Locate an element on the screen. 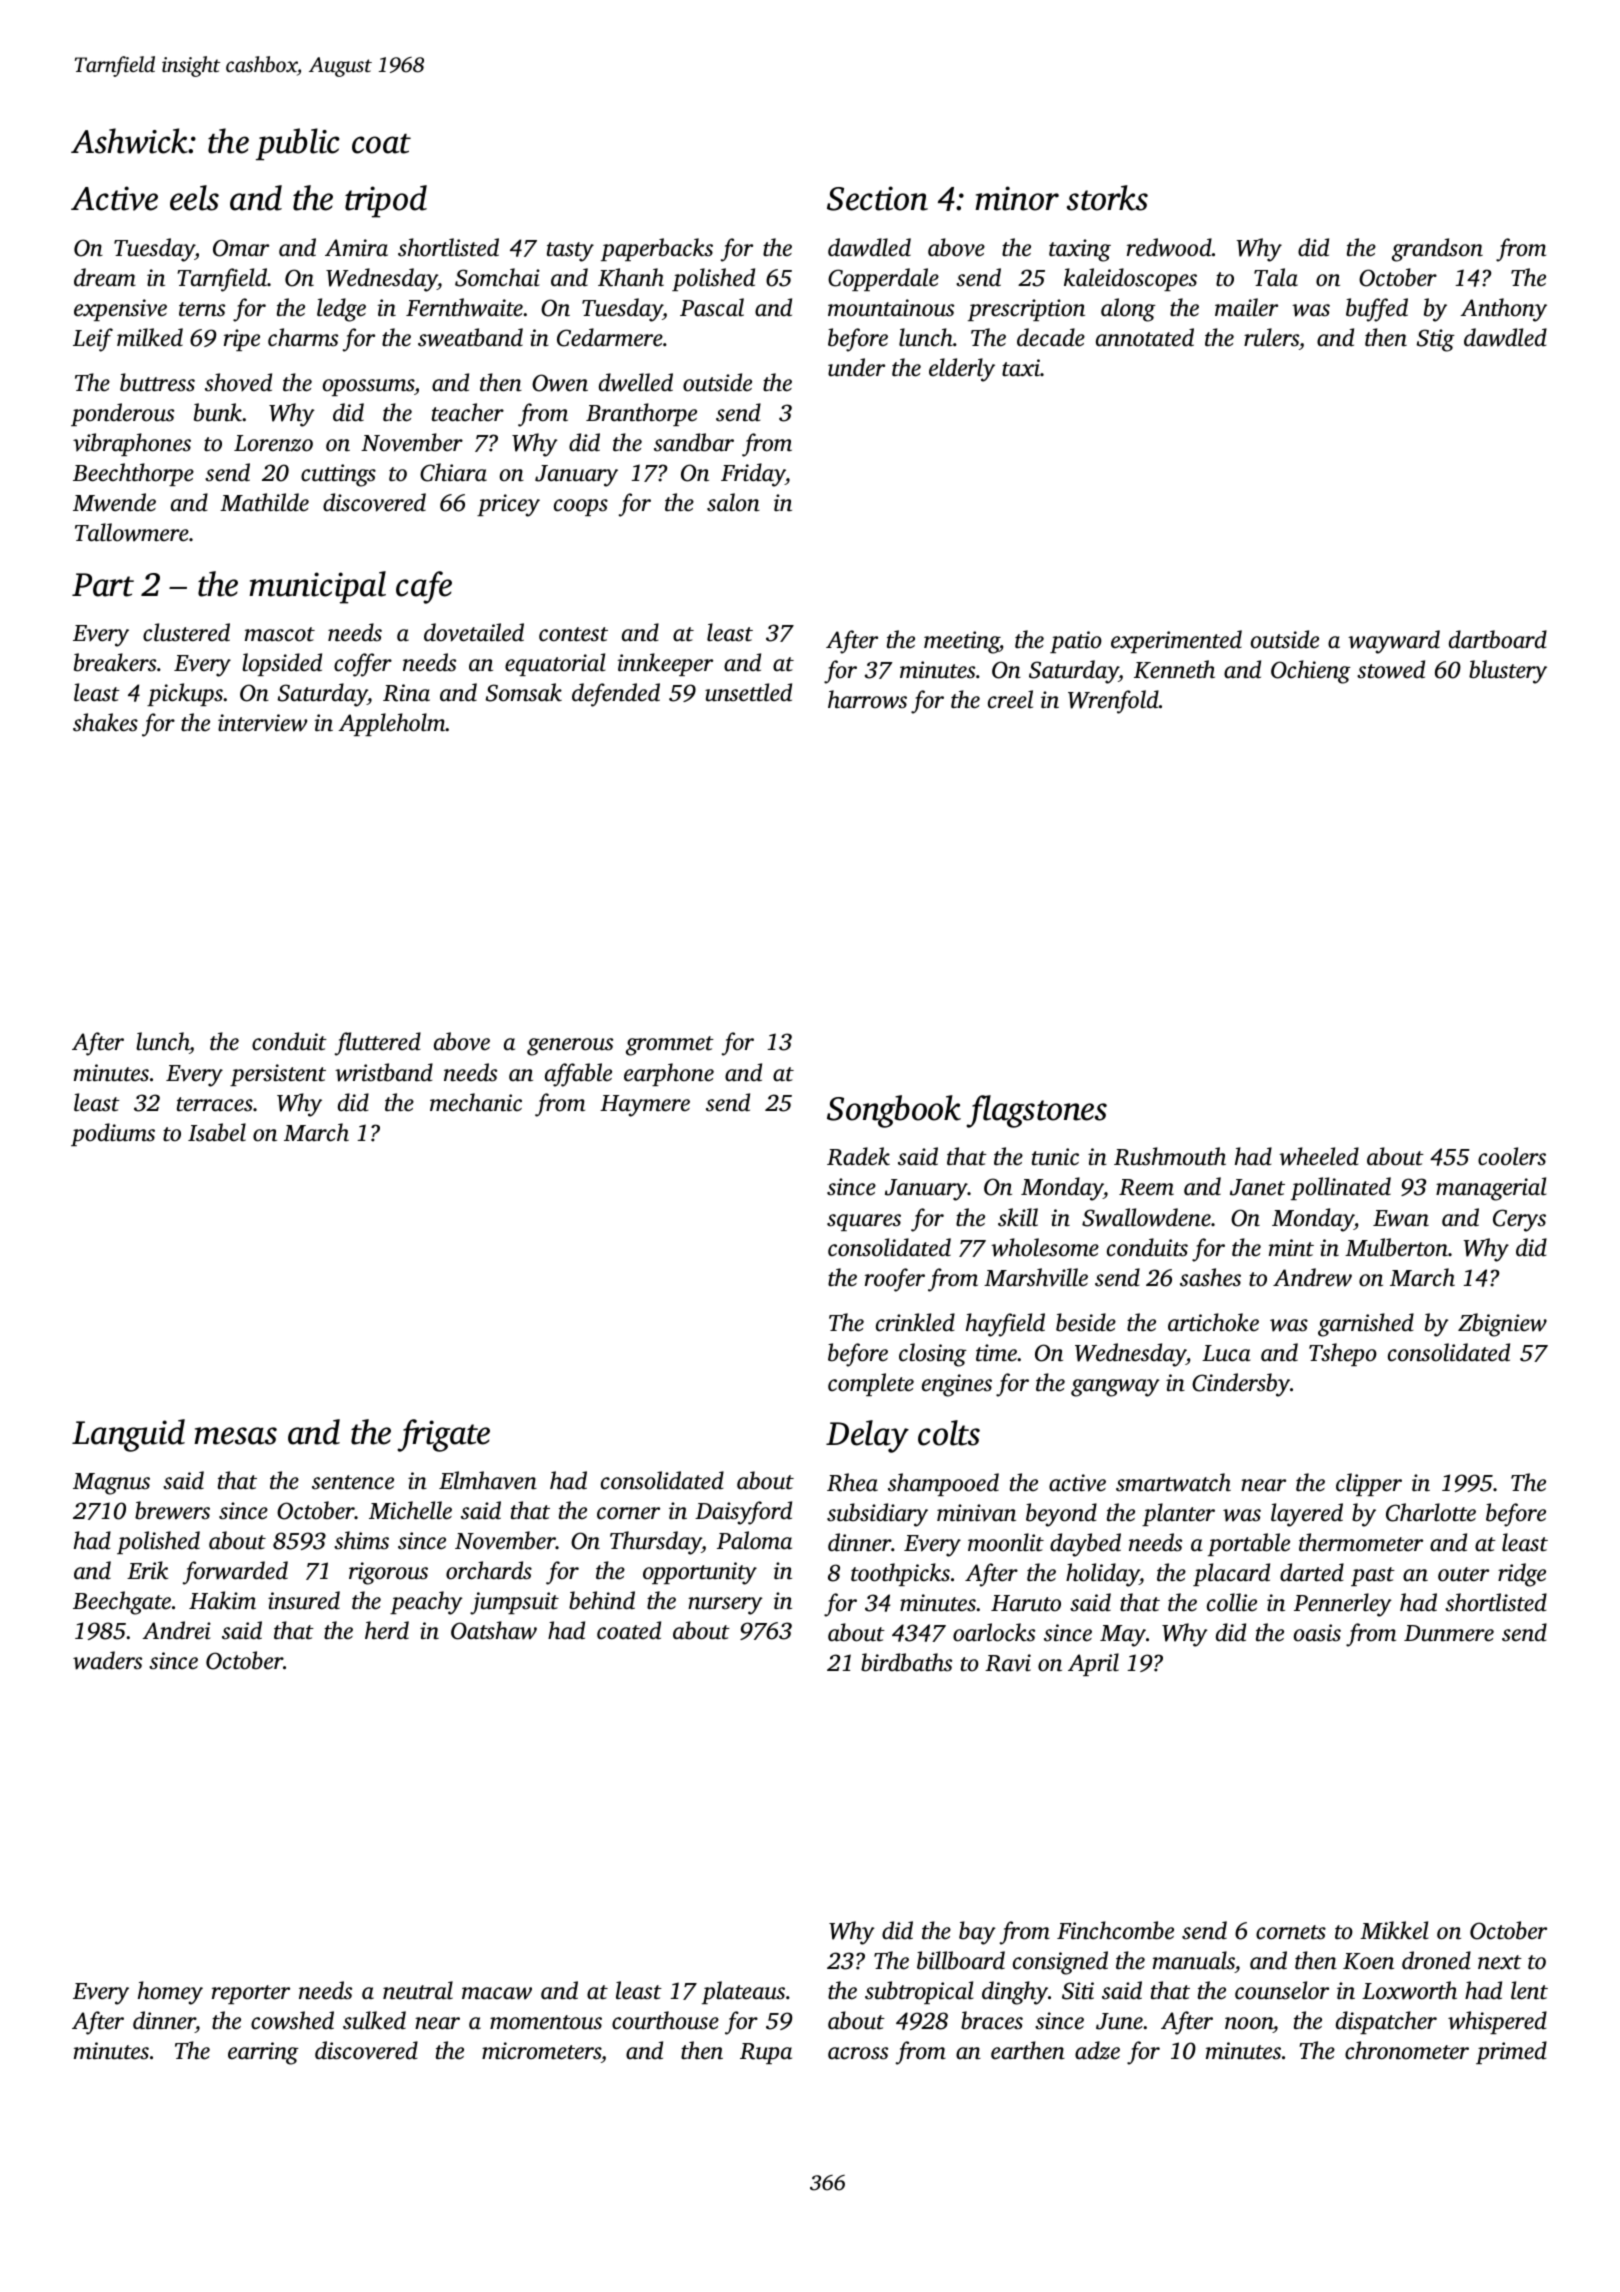 This screenshot has width=1620, height=2292. homey is located at coordinates (170, 1993).
